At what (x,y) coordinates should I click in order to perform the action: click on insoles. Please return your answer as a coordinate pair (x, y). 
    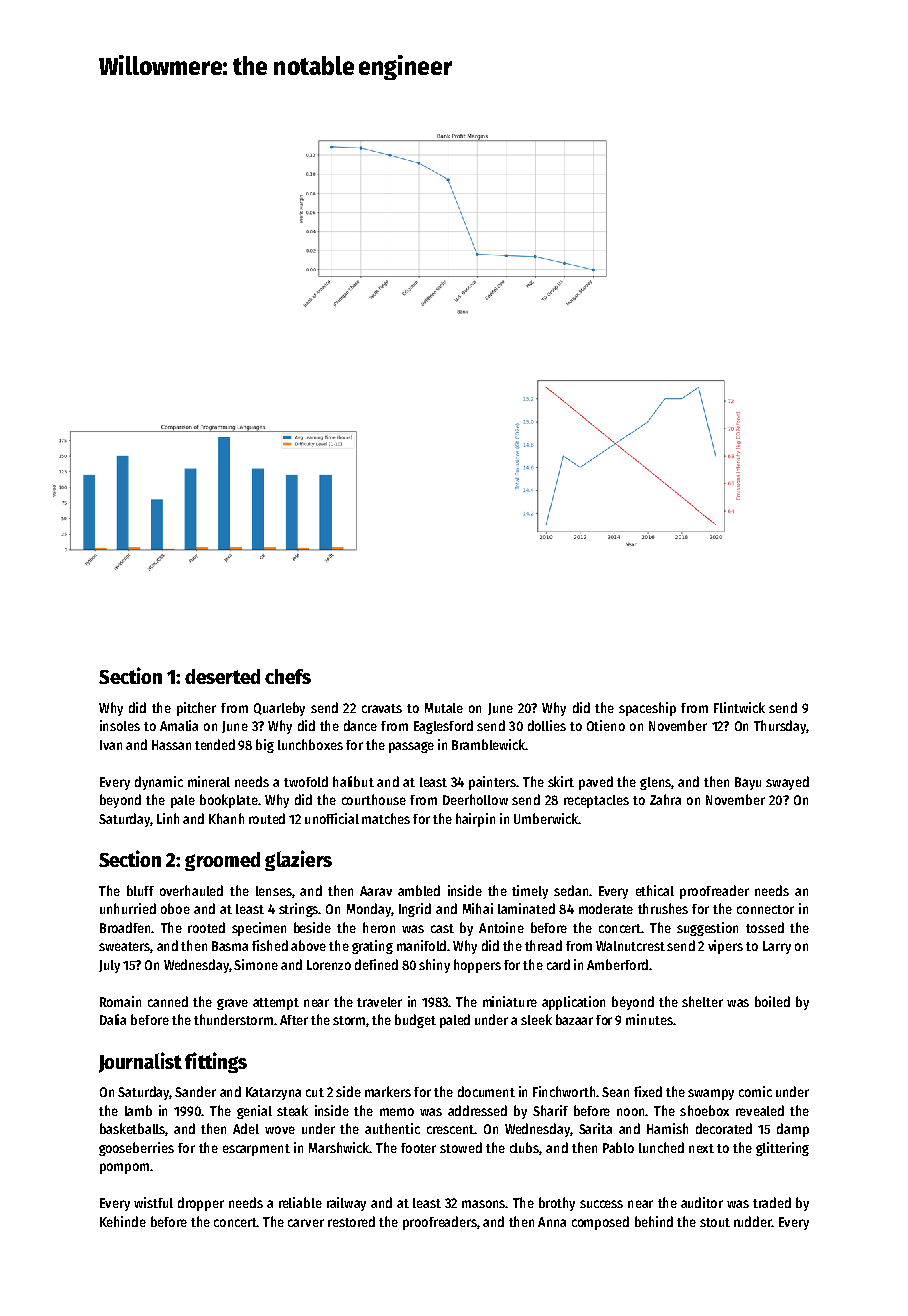
    Looking at the image, I should click on (120, 725).
